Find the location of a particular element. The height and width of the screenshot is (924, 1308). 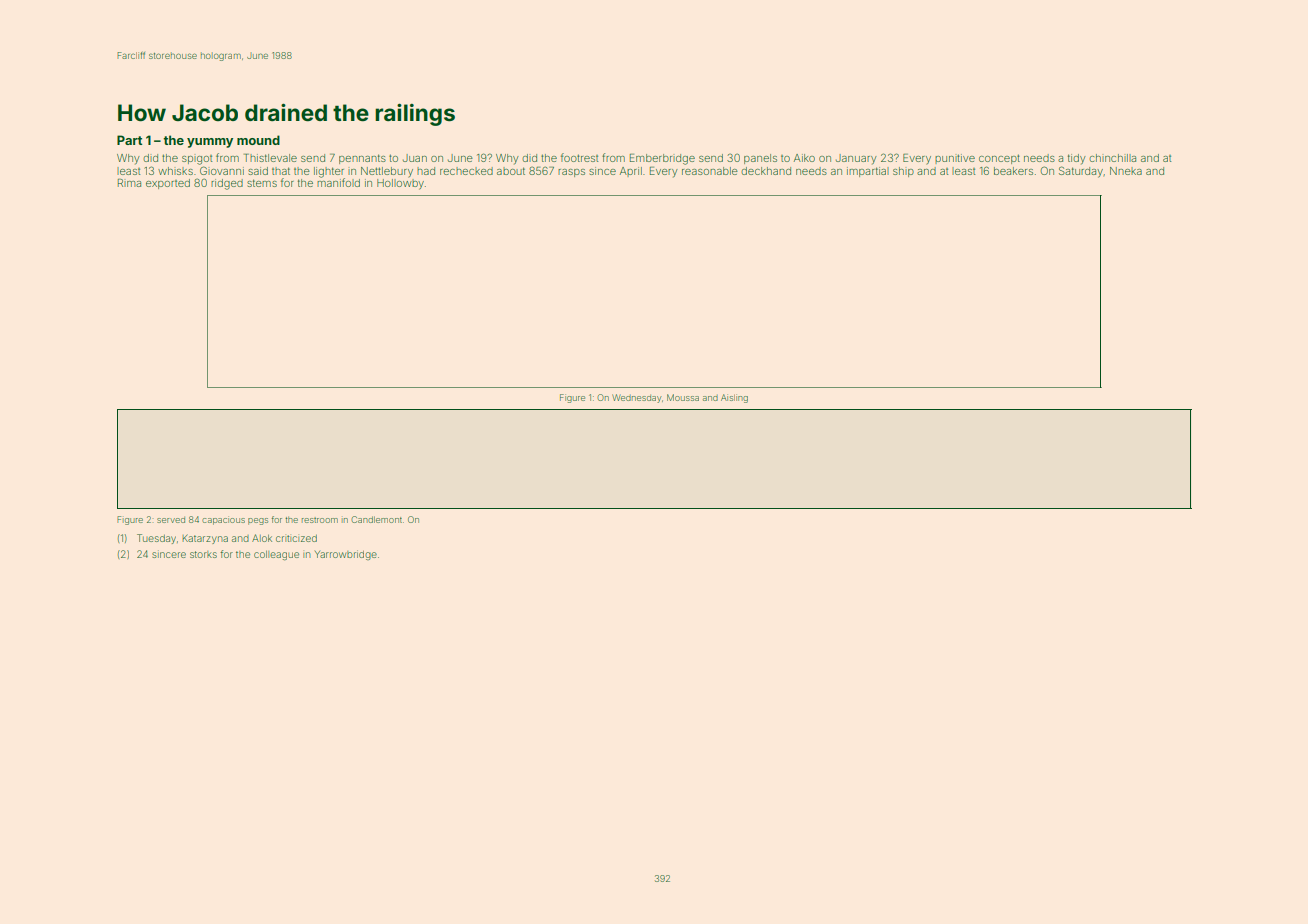

footrest is located at coordinates (579, 157).
